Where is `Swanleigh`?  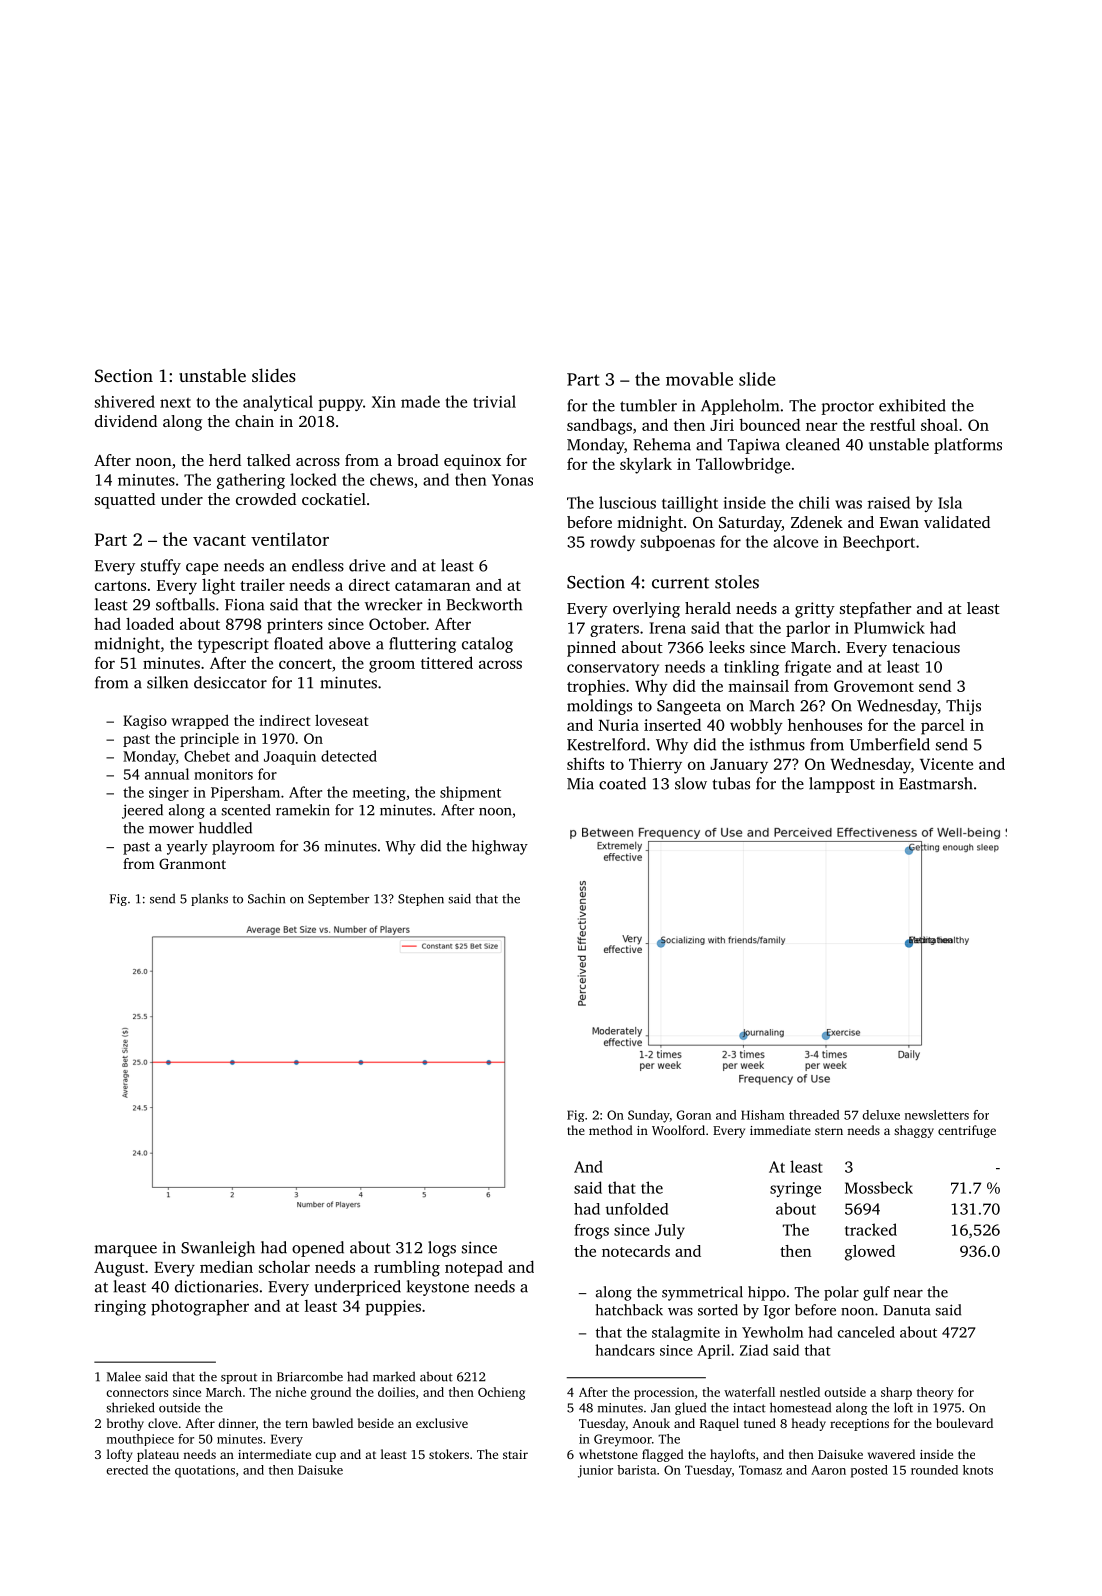 Swanleigh is located at coordinates (218, 1249).
